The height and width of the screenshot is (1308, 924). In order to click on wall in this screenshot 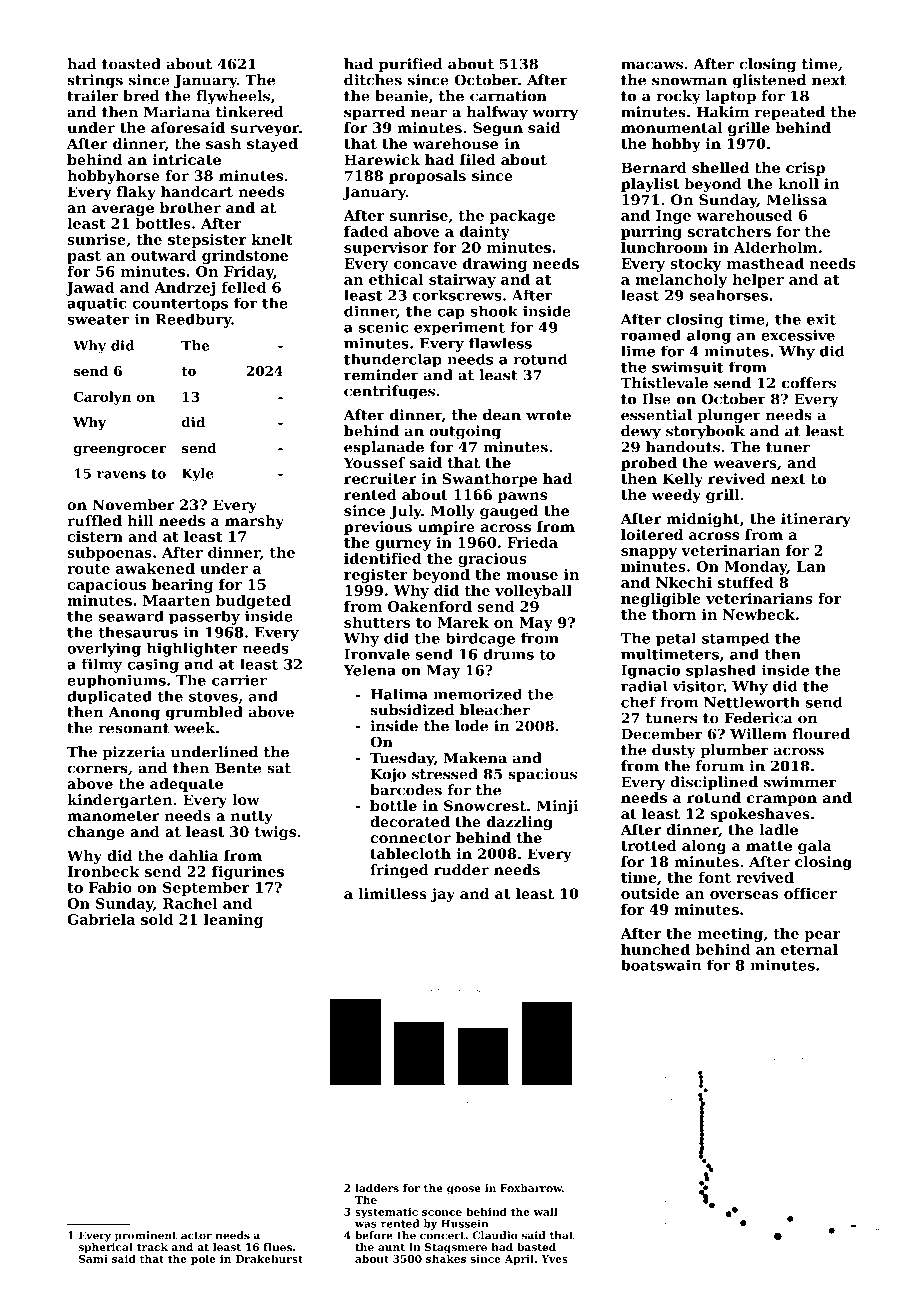, I will do `click(546, 1211)`.
